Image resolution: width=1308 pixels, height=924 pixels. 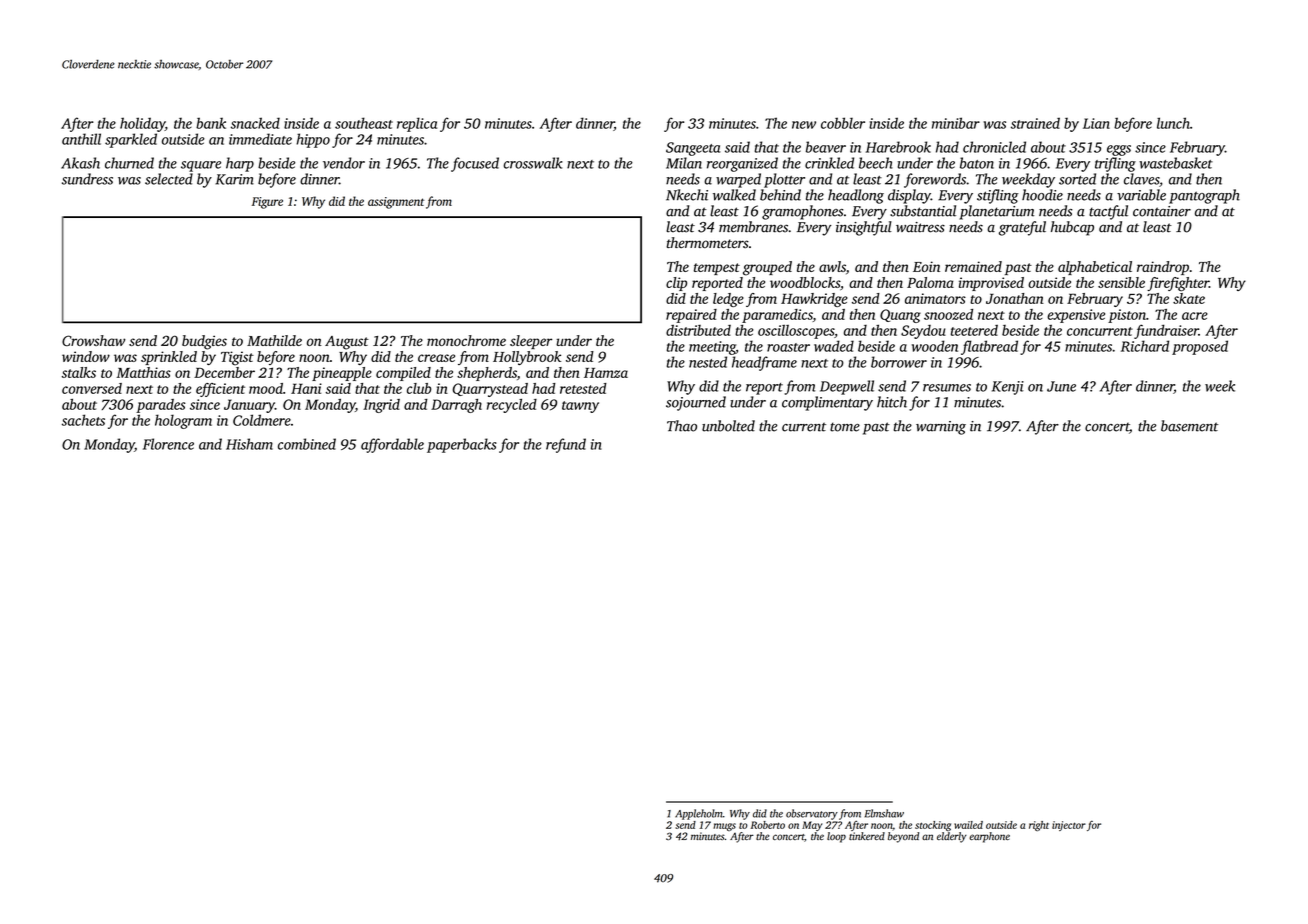 What do you see at coordinates (941, 428) in the document?
I see `warning` at bounding box center [941, 428].
